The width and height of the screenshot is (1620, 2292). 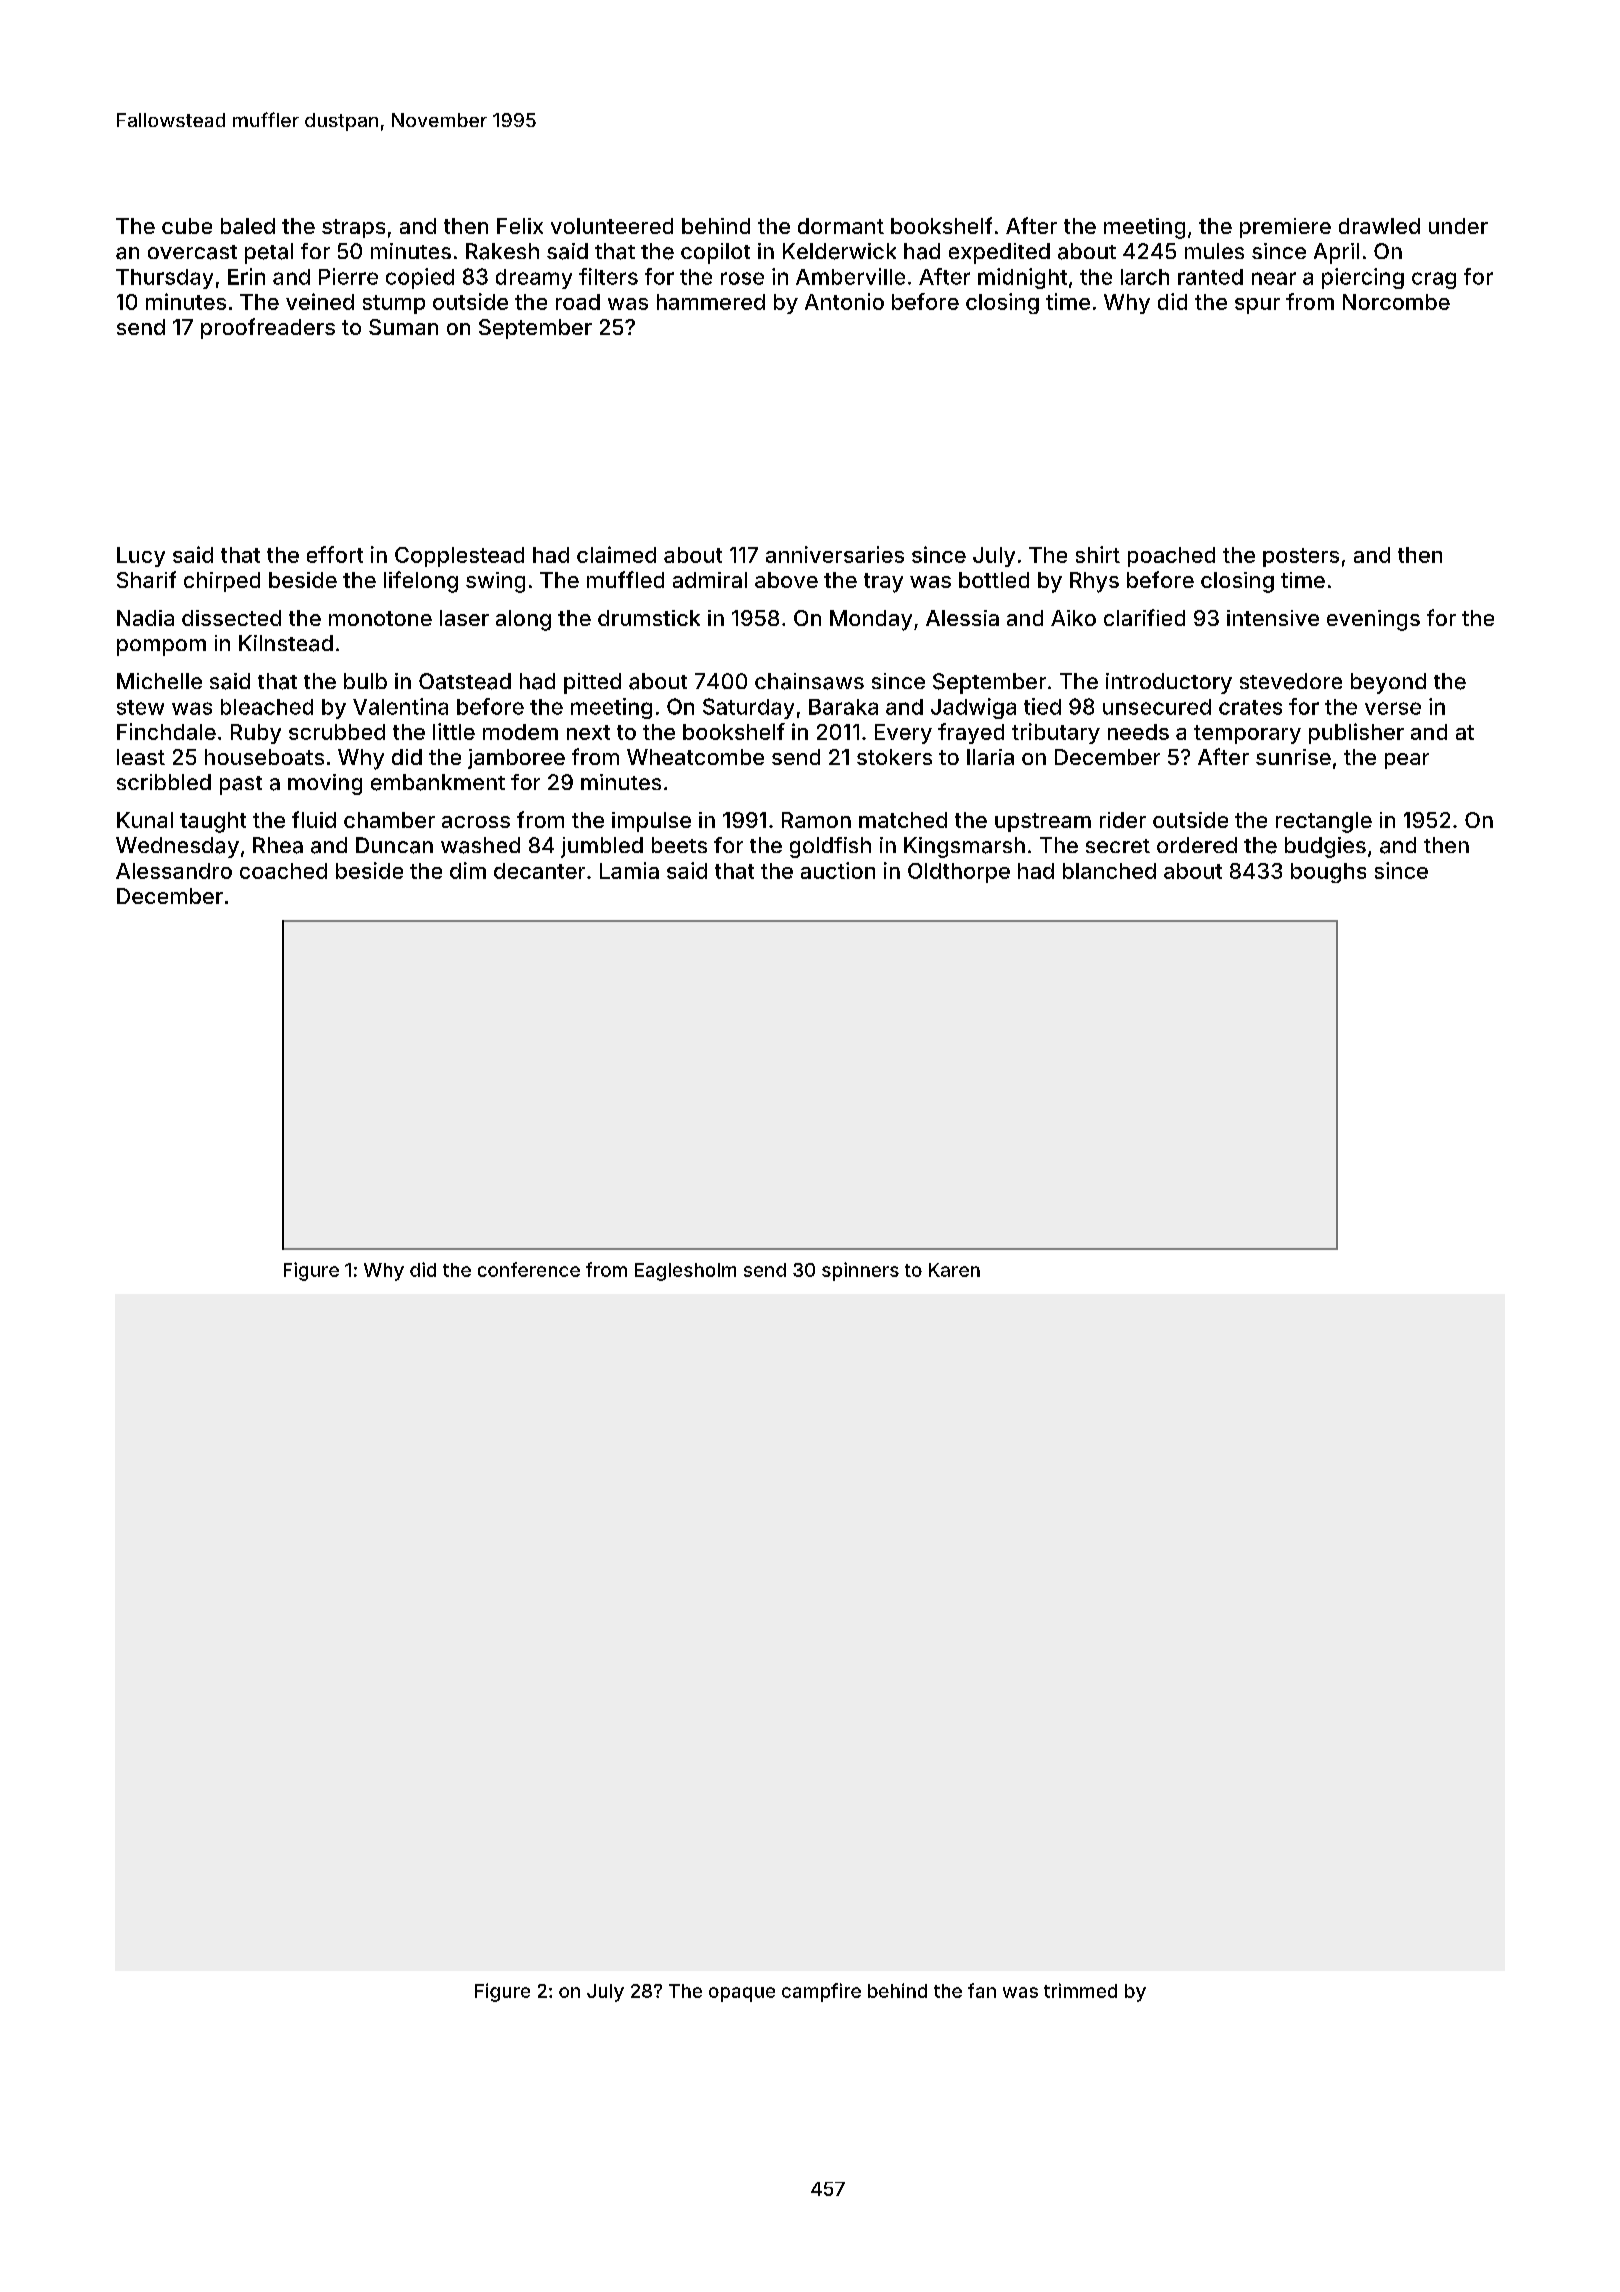 I want to click on spur, so click(x=1257, y=306).
